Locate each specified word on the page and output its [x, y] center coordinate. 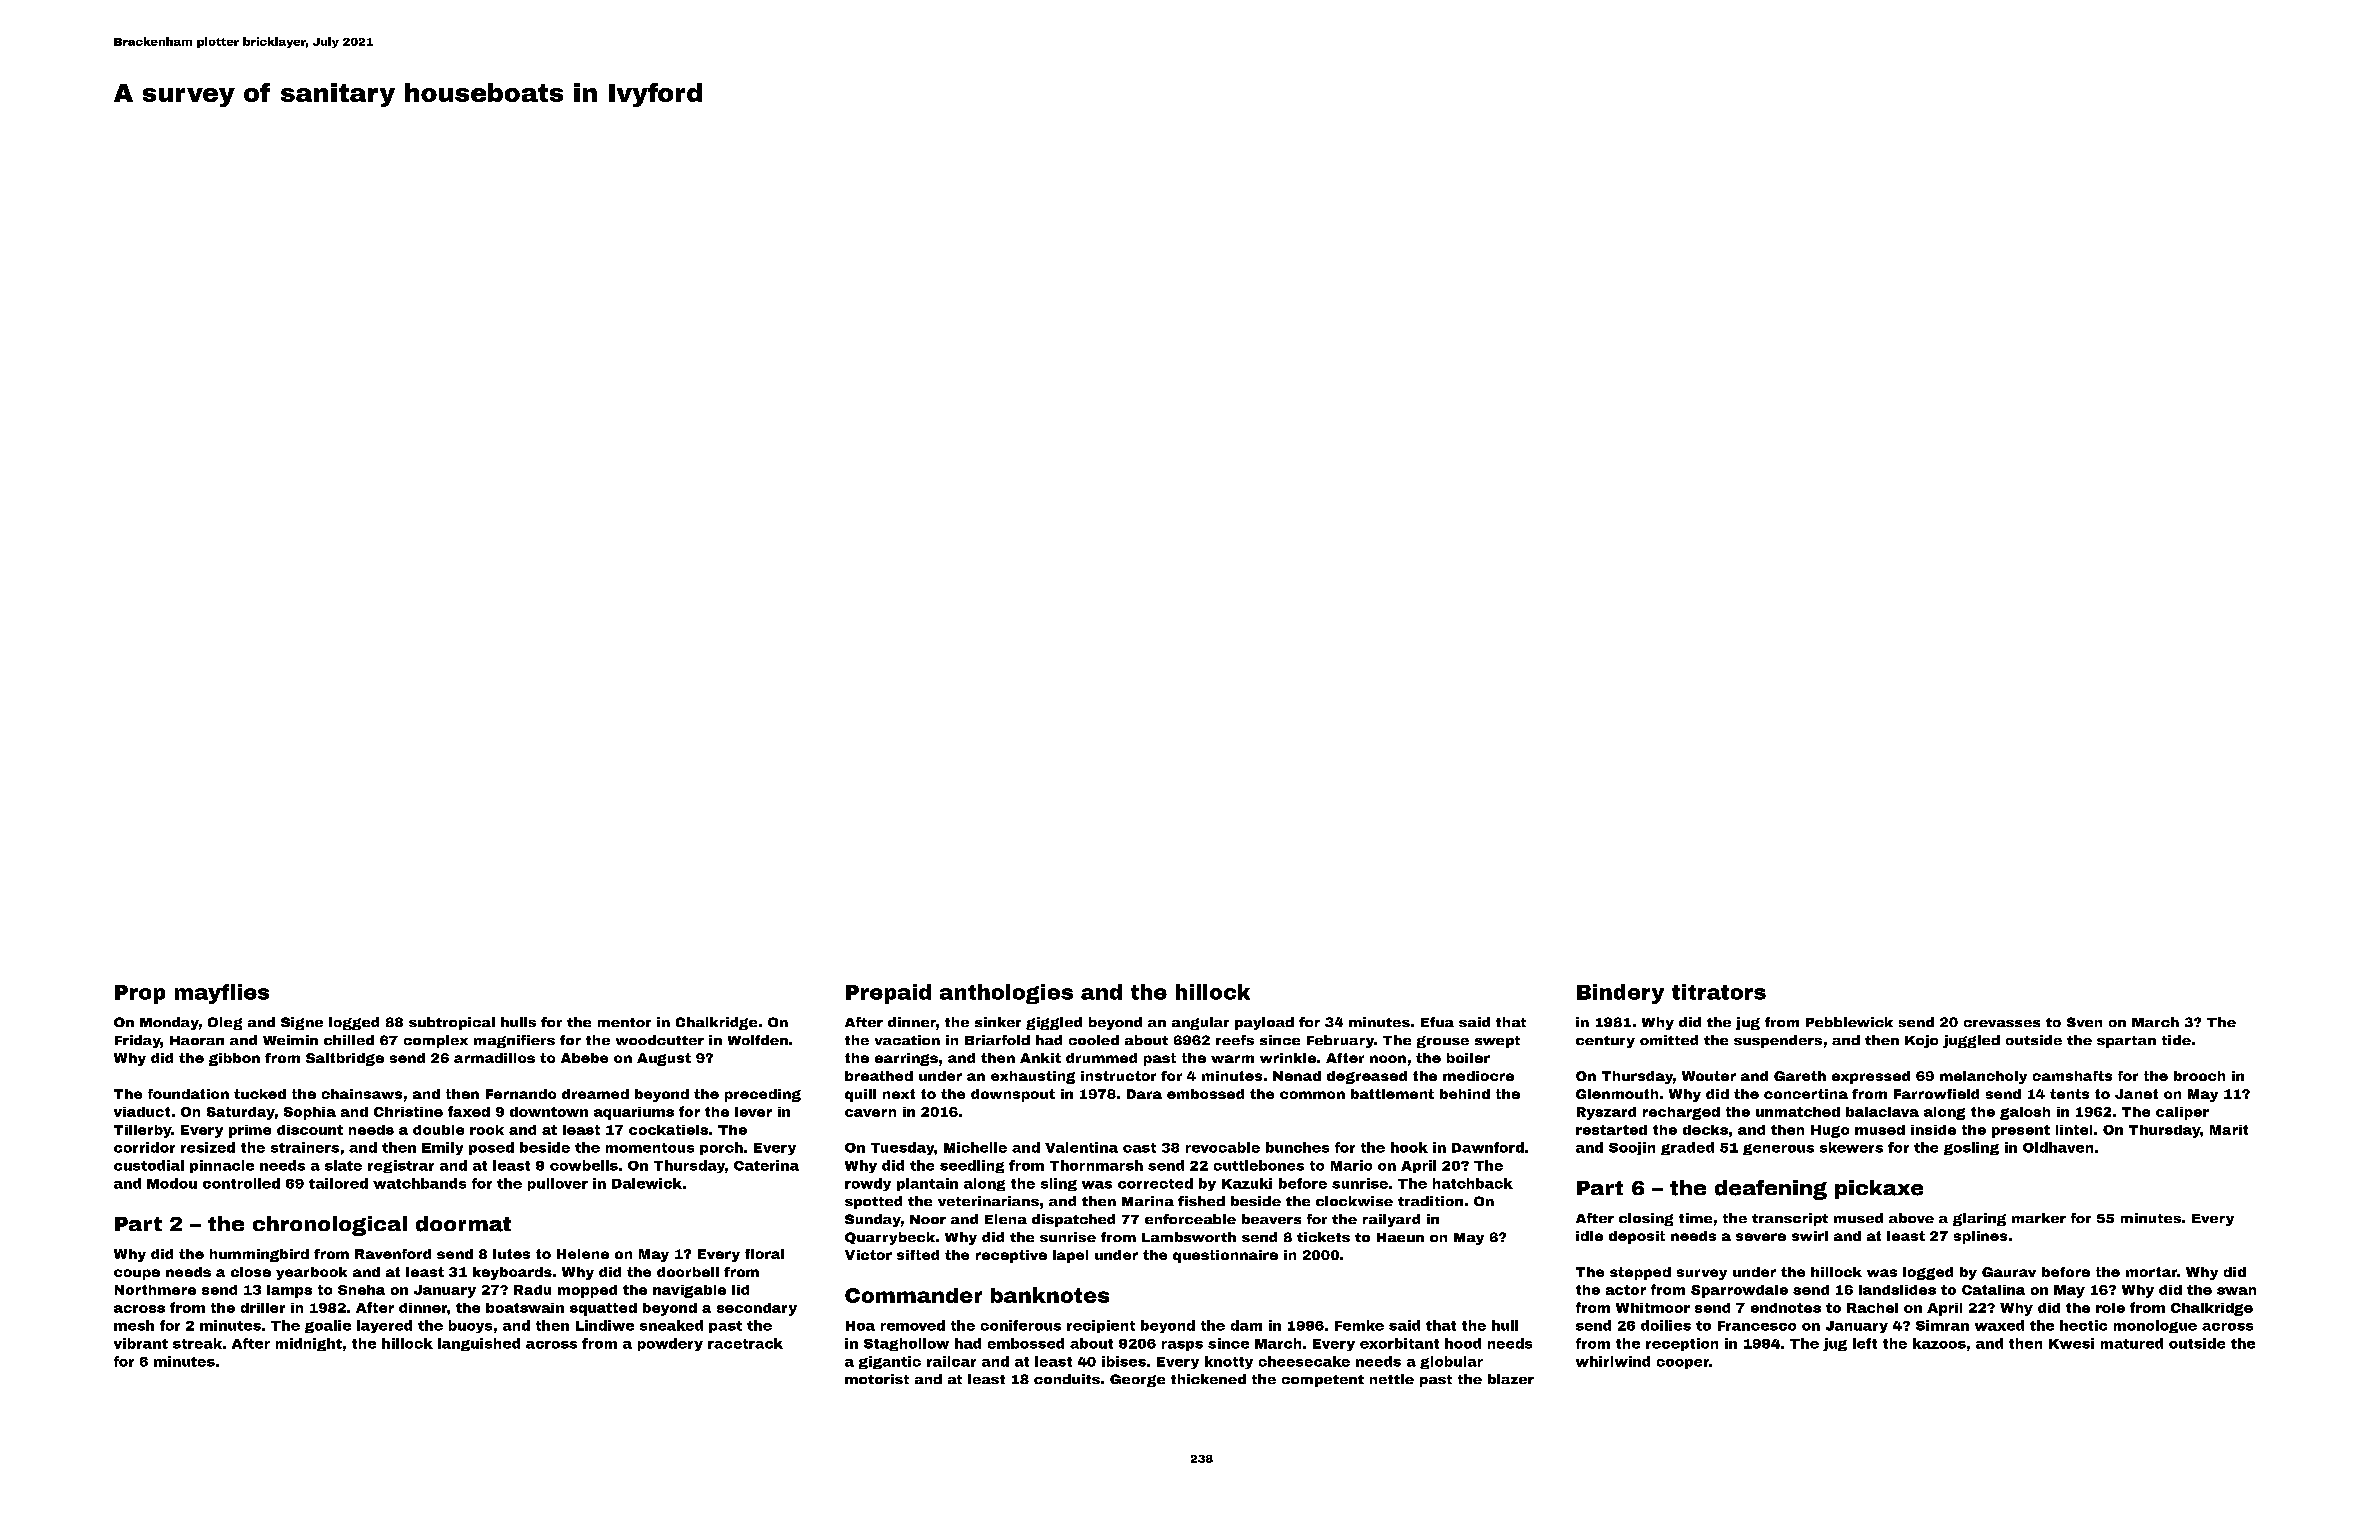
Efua [1437, 1022]
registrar [401, 1166]
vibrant [141, 1343]
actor [1626, 1290]
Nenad [1297, 1076]
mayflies [222, 994]
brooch [2199, 1076]
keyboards [512, 1273]
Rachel [1872, 1308]
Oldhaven [2058, 1147]
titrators [1719, 992]
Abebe [584, 1058]
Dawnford [1488, 1147]
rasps [1182, 1346]
